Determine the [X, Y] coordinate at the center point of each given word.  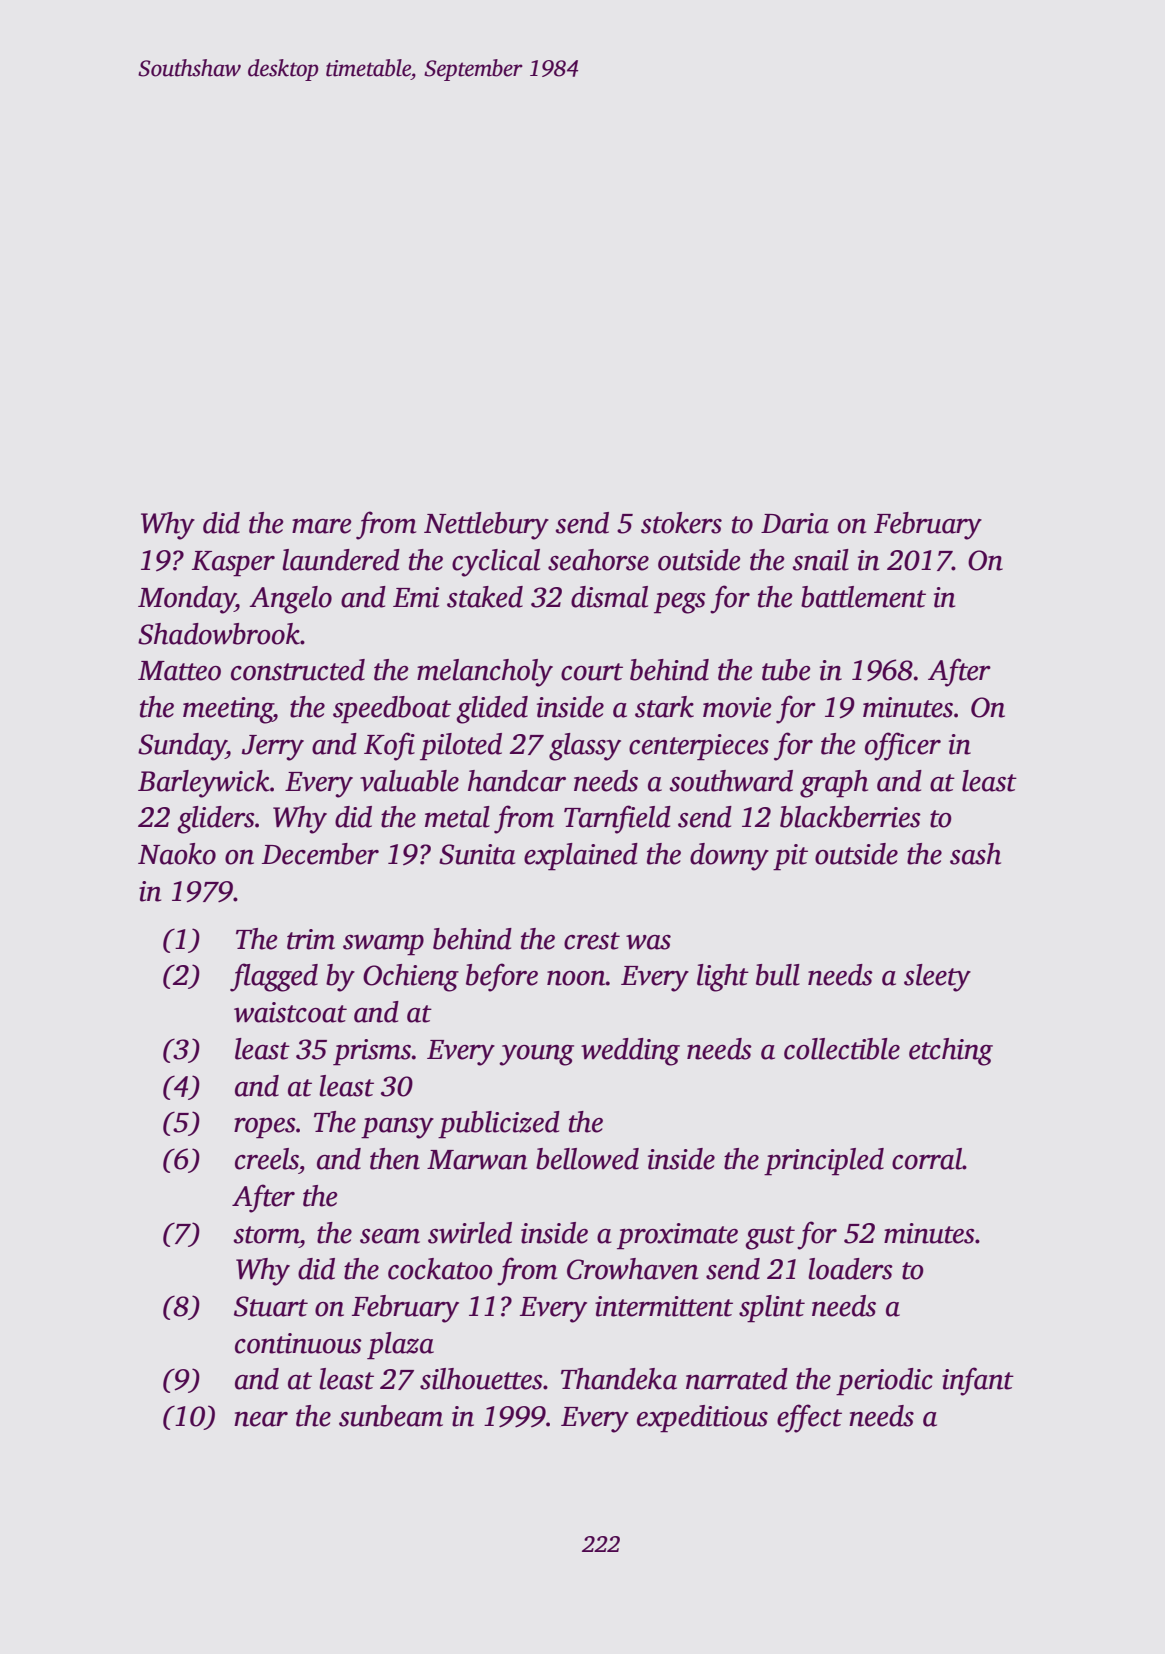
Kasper [233, 564]
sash [975, 854]
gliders [216, 820]
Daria [795, 523]
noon [576, 978]
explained [581, 857]
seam [390, 1236]
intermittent [664, 1306]
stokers [681, 523]
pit [790, 857]
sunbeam [391, 1416]
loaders [850, 1269]
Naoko [177, 854]
